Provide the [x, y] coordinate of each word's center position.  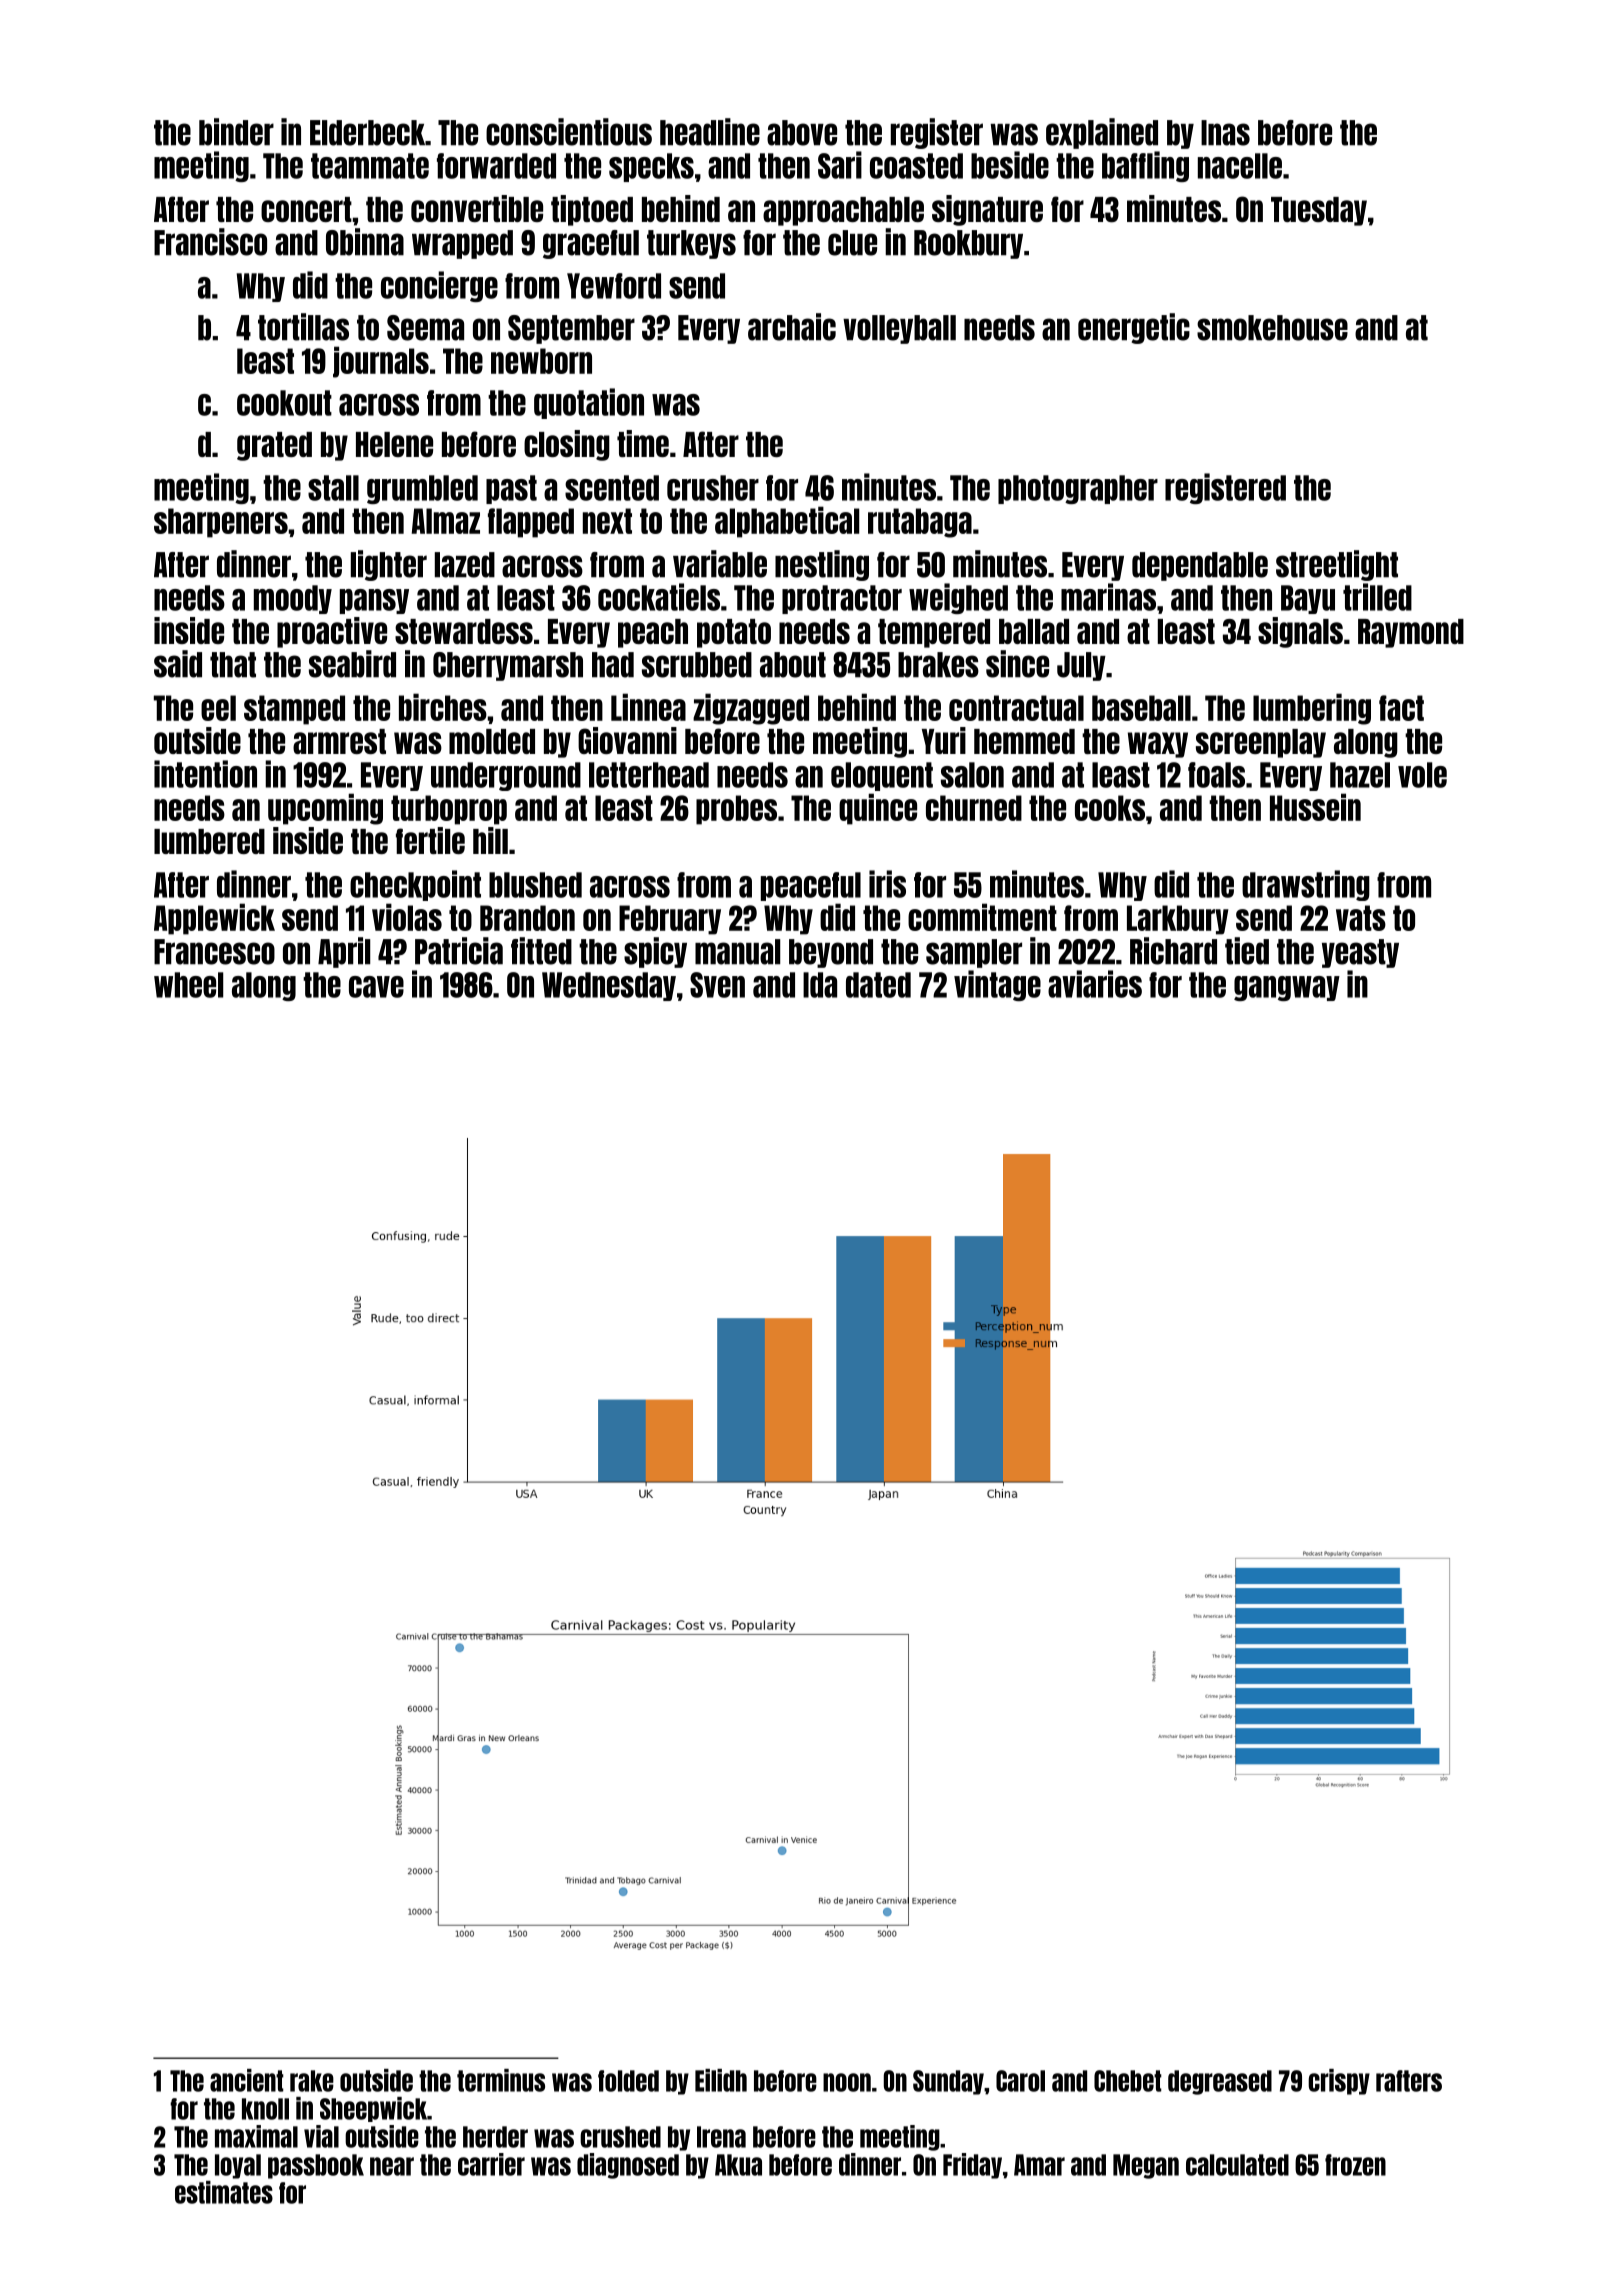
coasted [916, 166]
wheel [188, 985]
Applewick [214, 919]
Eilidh [721, 2080]
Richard [1173, 951]
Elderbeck [367, 133]
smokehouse [1272, 328]
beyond [831, 953]
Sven [717, 985]
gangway [1287, 988]
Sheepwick [373, 2109]
